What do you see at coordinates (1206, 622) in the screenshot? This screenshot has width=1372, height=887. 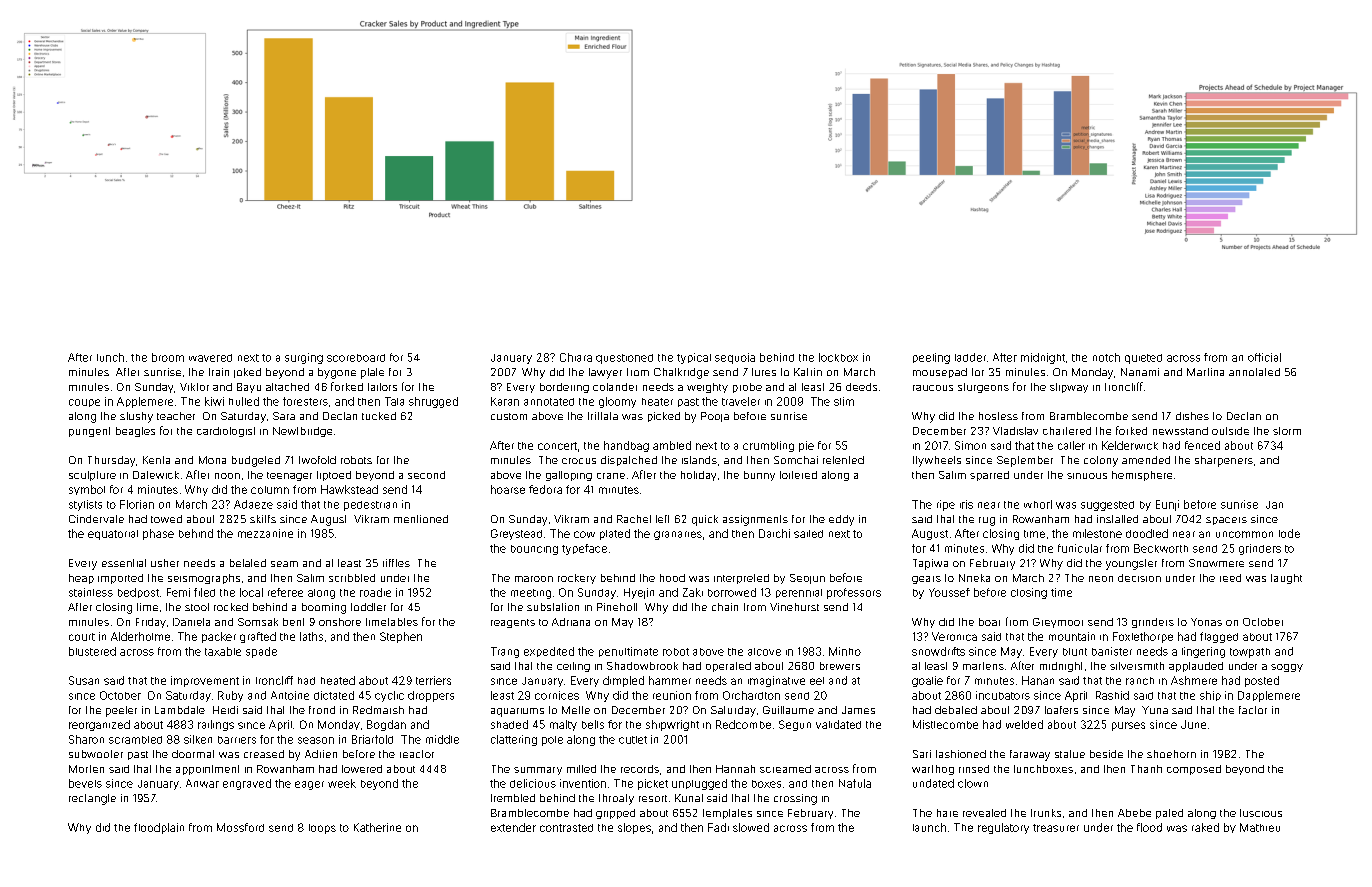 I see `Yonas` at bounding box center [1206, 622].
